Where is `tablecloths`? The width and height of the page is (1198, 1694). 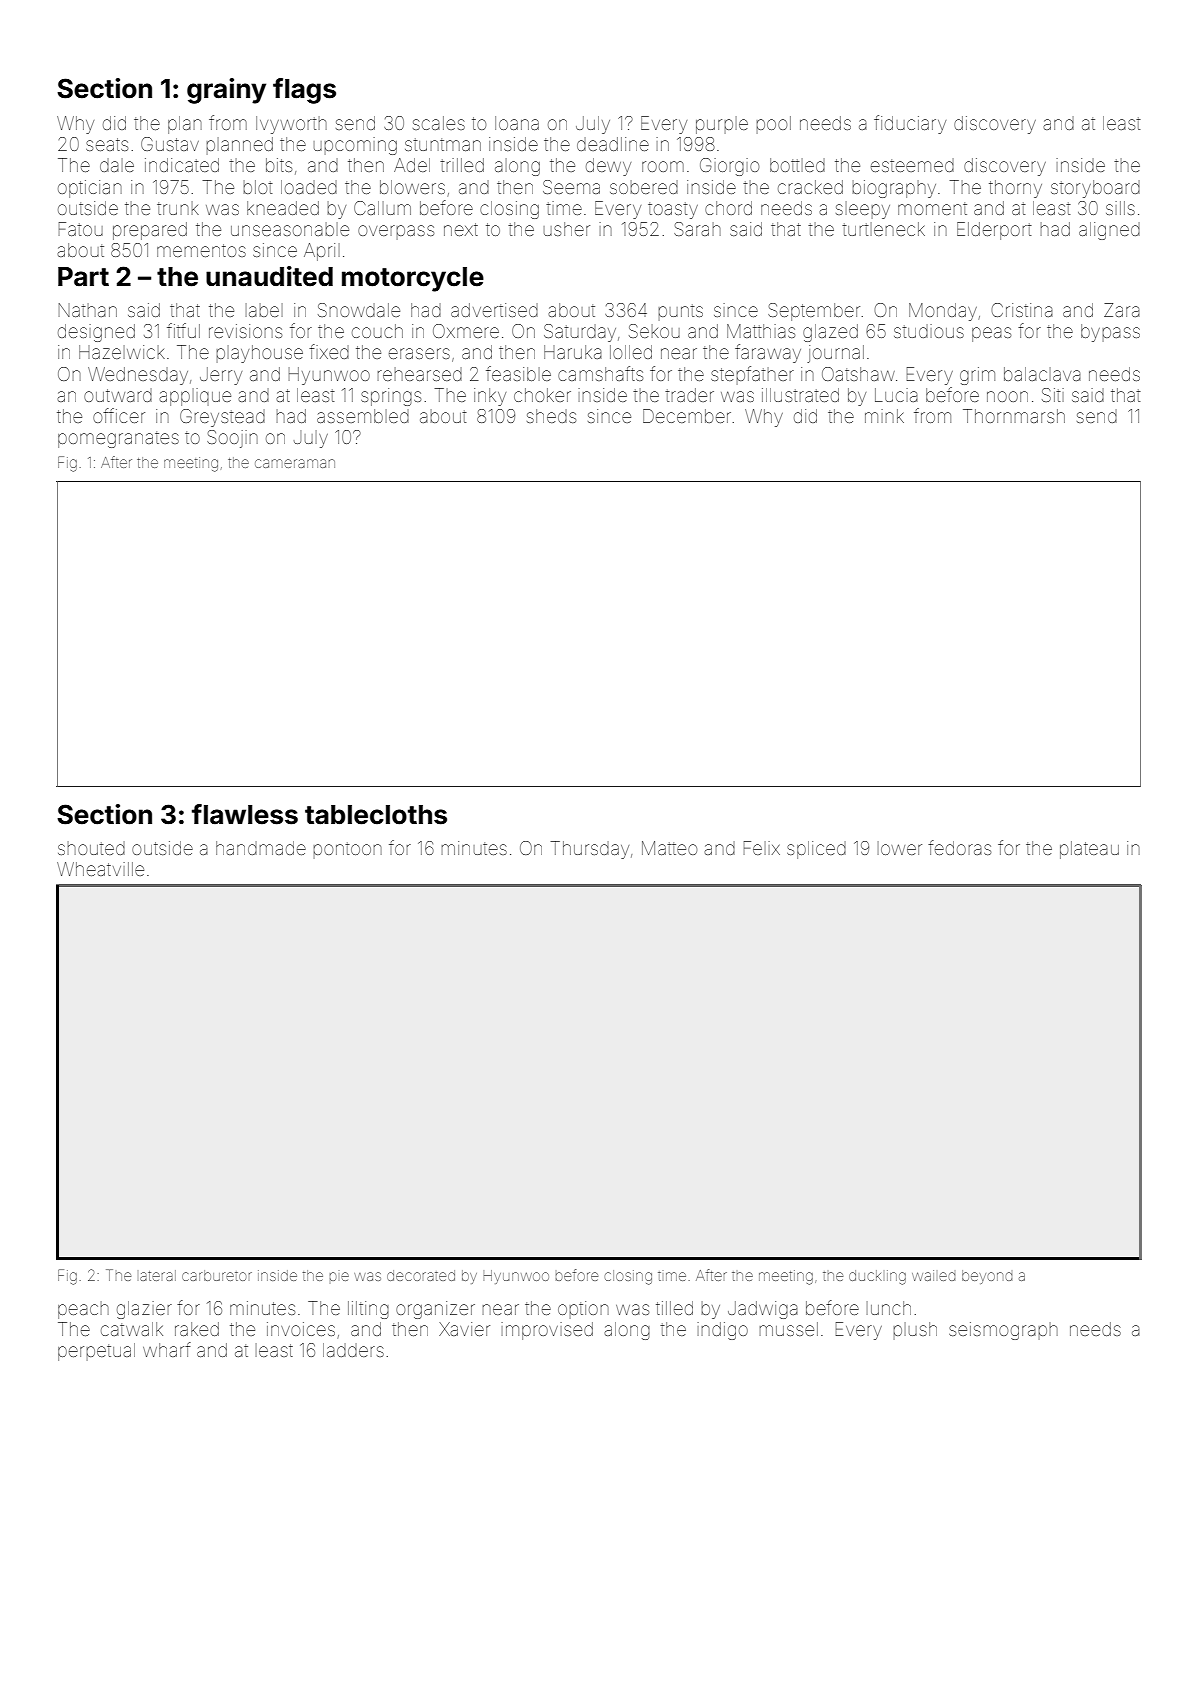 tablecloths is located at coordinates (376, 815).
